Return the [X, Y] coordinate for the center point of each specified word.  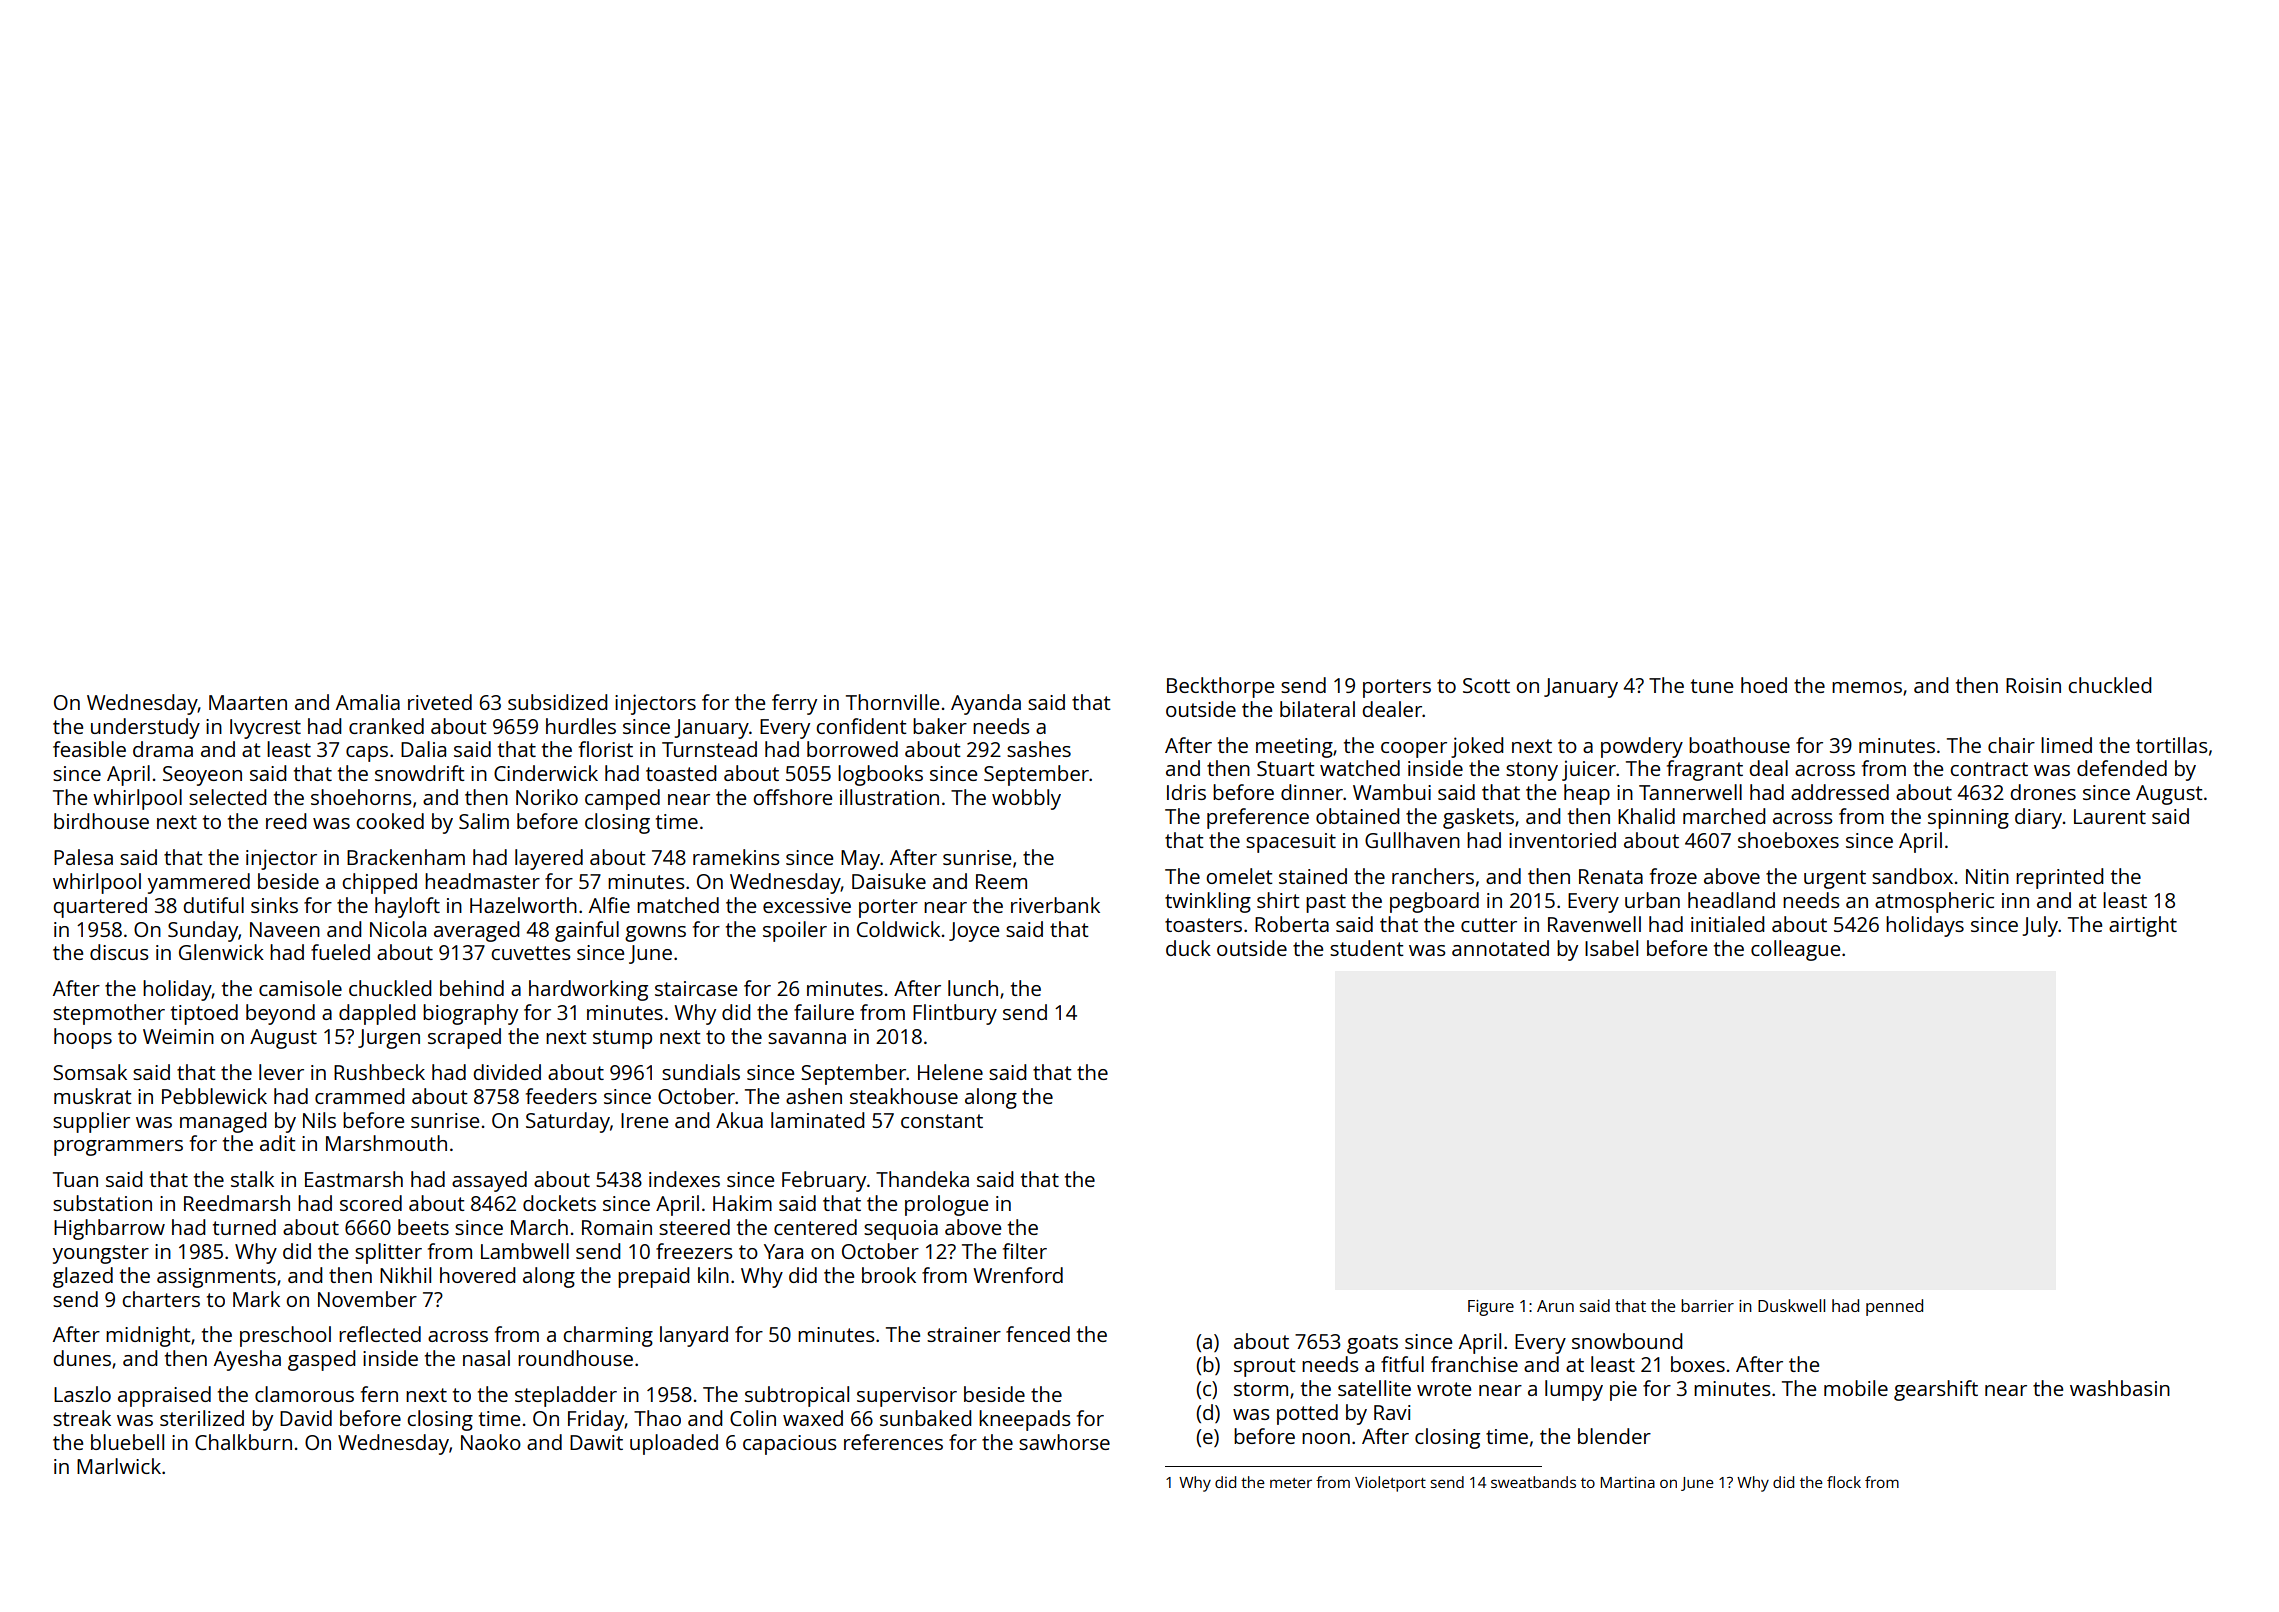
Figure [1491, 1308]
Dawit [596, 1442]
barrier [1707, 1305]
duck [1188, 948]
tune [1712, 686]
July [2040, 926]
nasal [486, 1358]
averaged [477, 931]
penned [1894, 1307]
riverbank [1055, 905]
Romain [617, 1227]
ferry [794, 704]
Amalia [368, 702]
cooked [390, 821]
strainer [964, 1334]
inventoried [1562, 840]
